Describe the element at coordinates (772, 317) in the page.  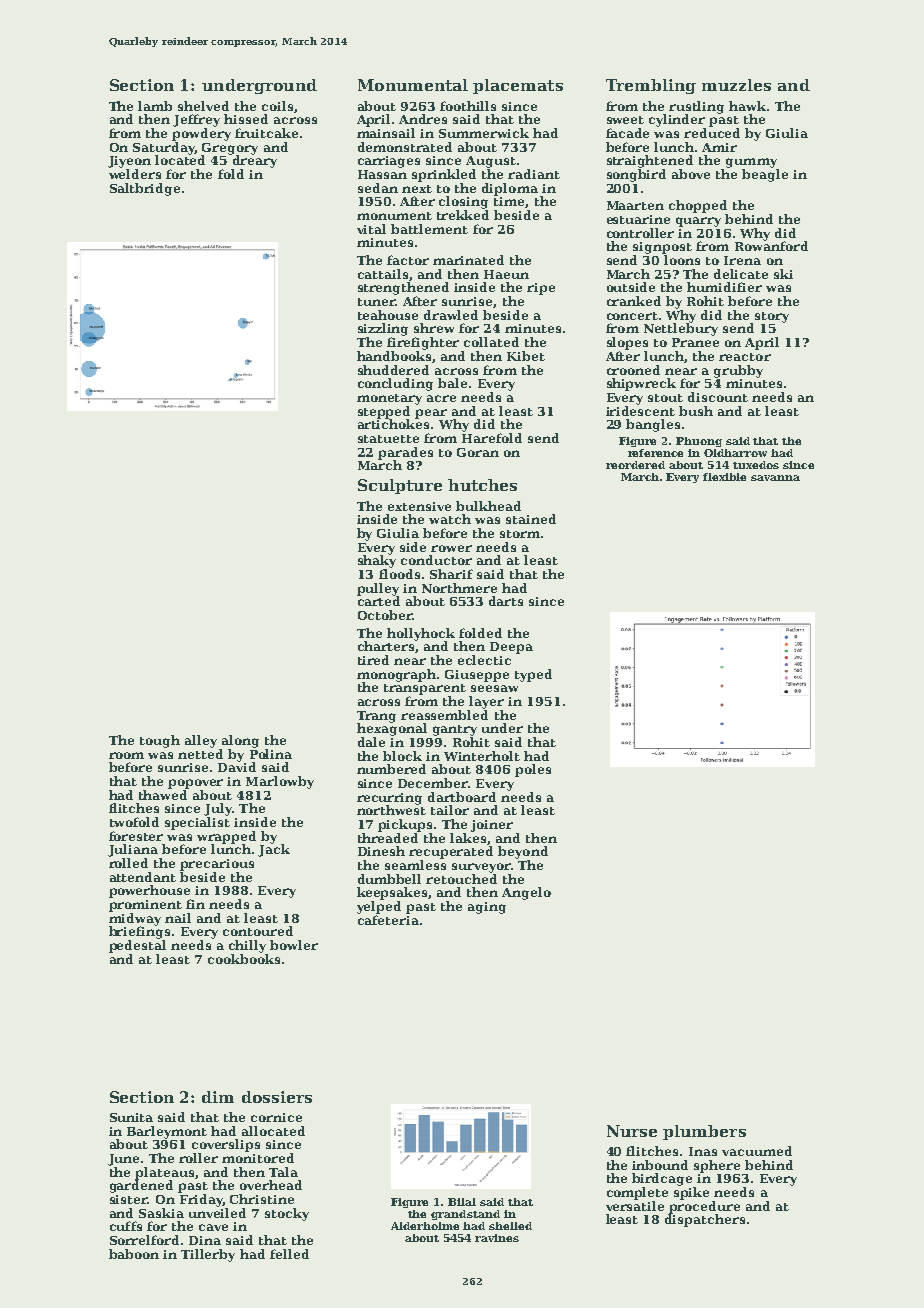
I see `story` at that location.
